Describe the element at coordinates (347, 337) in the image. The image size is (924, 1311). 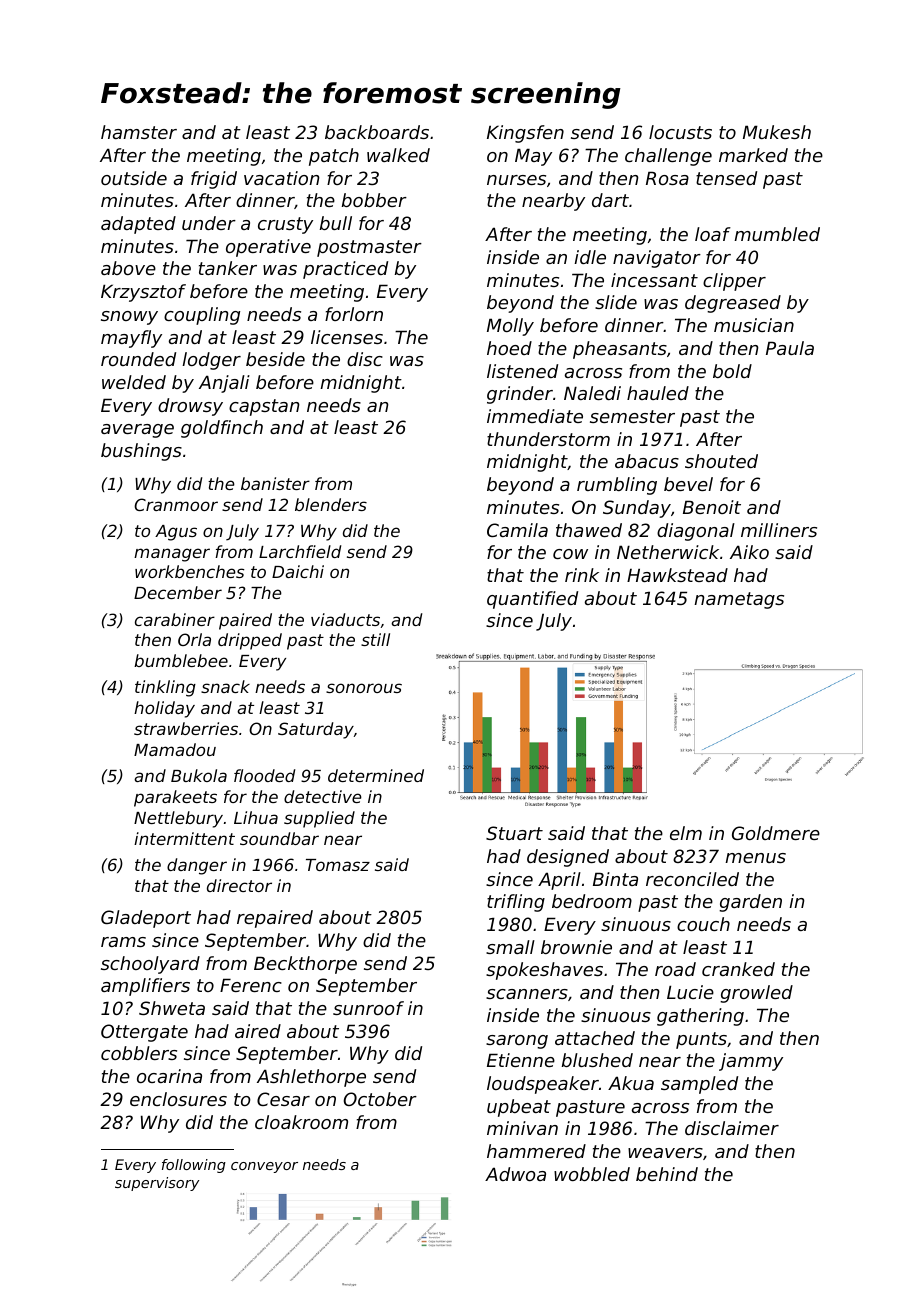
I see `licenses` at that location.
